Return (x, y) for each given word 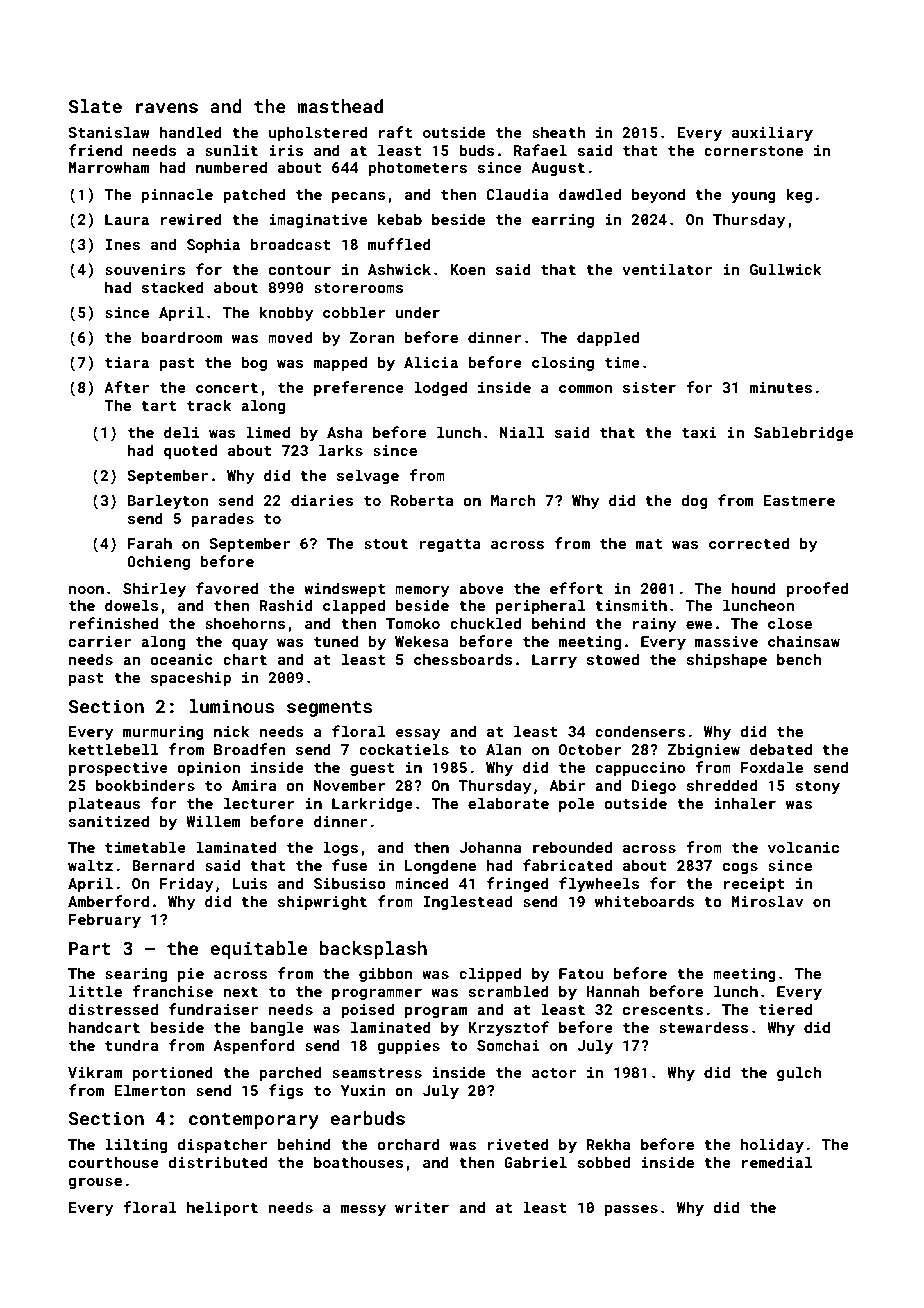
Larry (554, 661)
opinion (208, 769)
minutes (781, 387)
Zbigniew (704, 750)
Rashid (286, 605)
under (418, 312)
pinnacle (177, 195)
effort (576, 588)
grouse (95, 1183)
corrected (749, 543)
